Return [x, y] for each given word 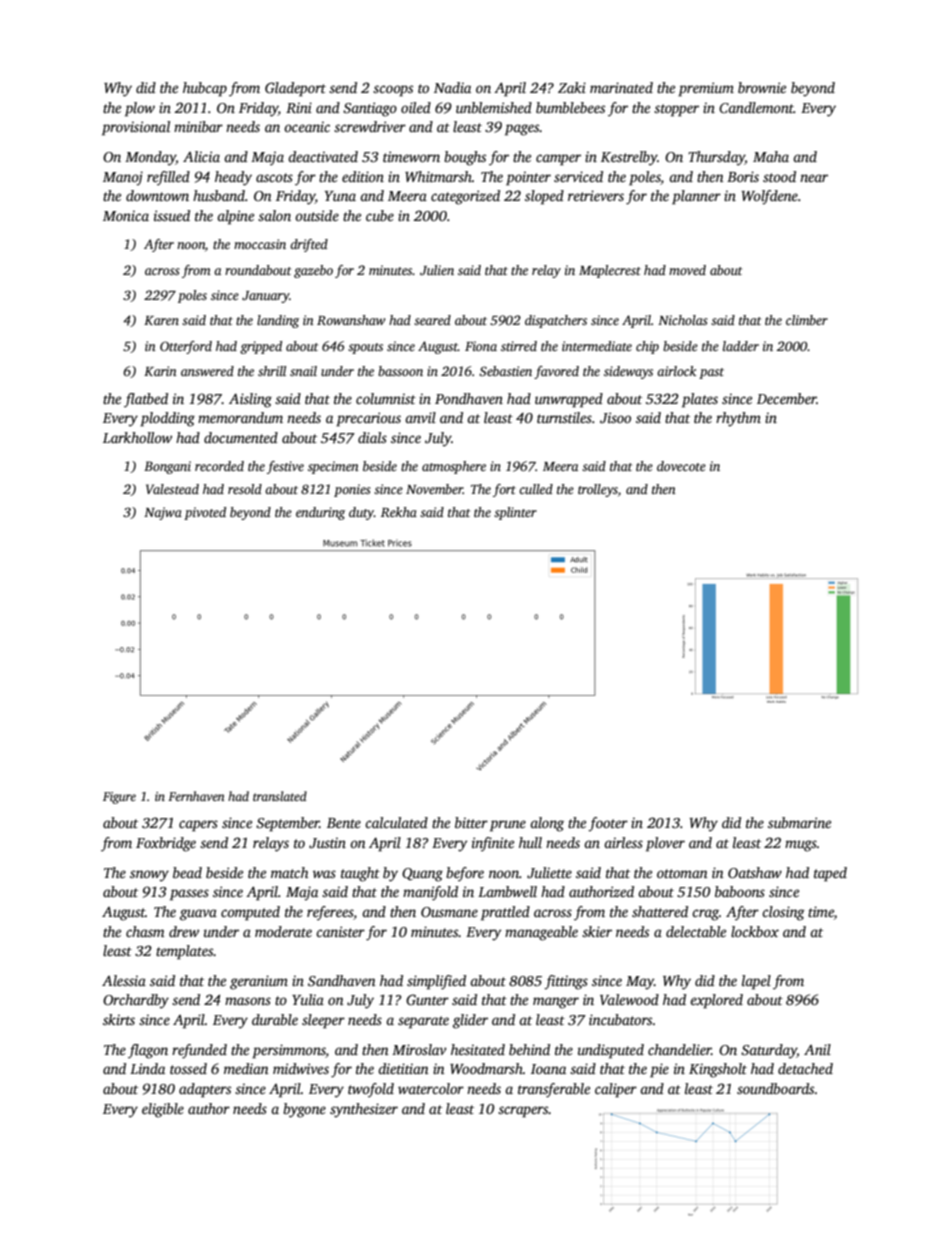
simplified [436, 982]
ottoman [682, 873]
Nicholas [683, 320]
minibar [198, 126]
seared [432, 320]
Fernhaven [196, 796]
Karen [161, 320]
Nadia [452, 87]
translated [280, 796]
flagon [148, 1051]
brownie [762, 87]
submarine [799, 822]
